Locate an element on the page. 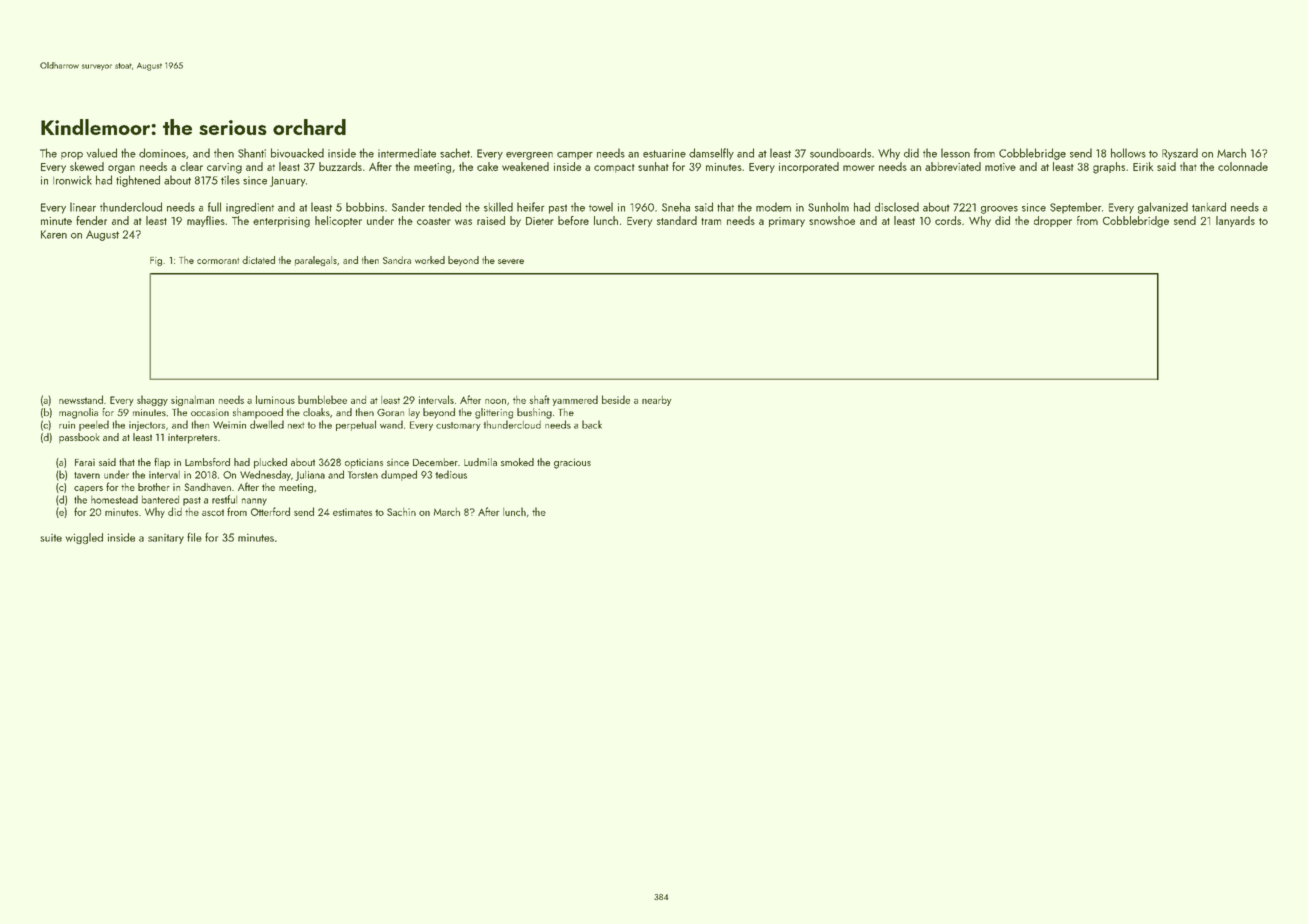  soundboards is located at coordinates (840, 153).
